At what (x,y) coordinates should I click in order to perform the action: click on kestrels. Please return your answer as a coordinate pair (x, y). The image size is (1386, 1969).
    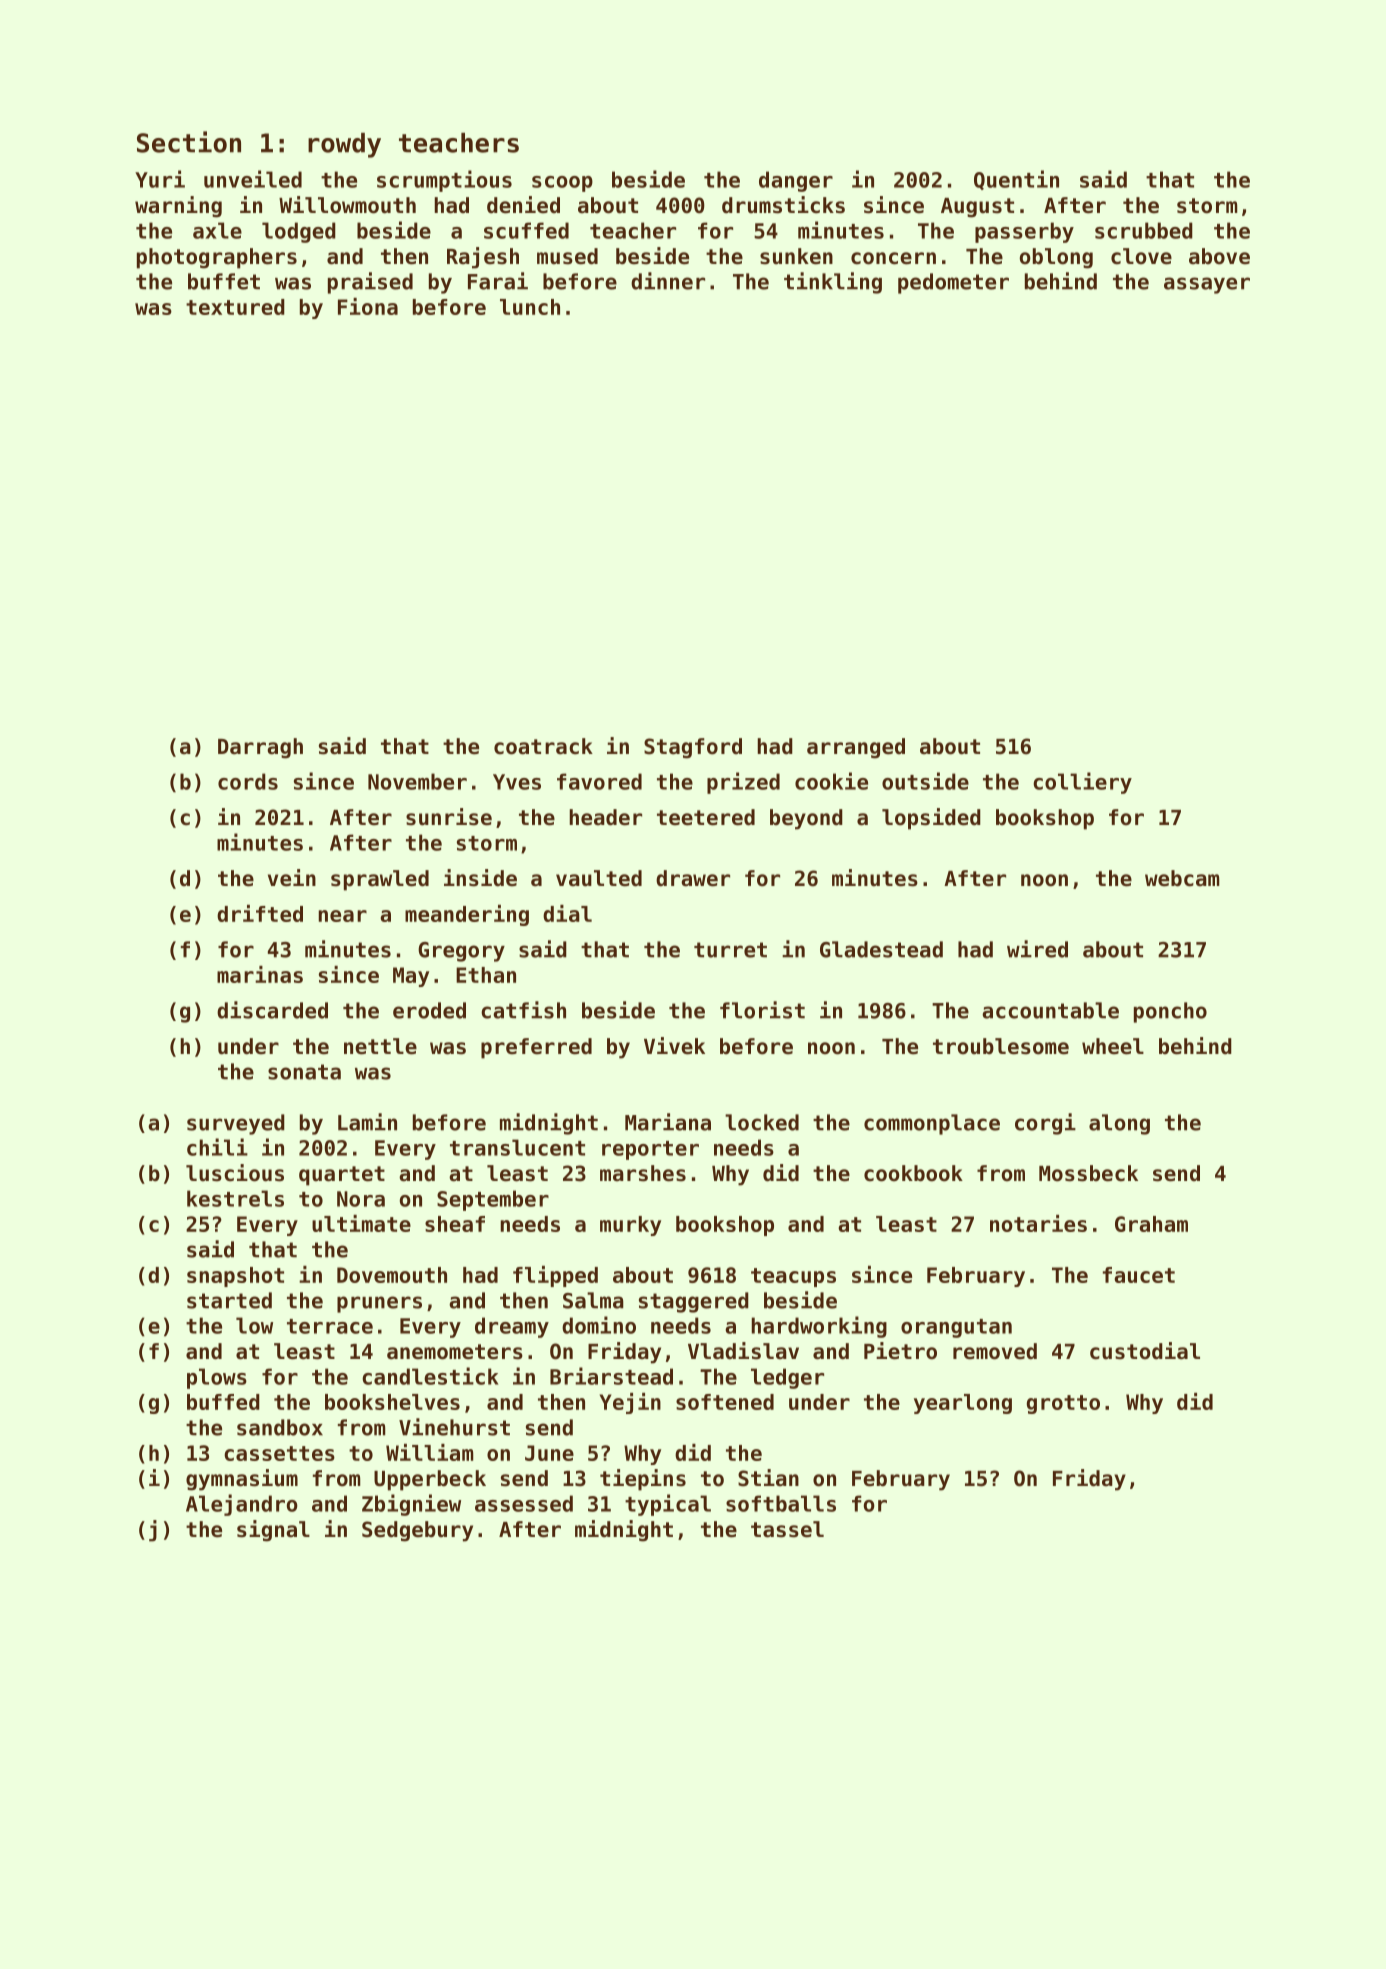
    Looking at the image, I should click on (235, 1198).
